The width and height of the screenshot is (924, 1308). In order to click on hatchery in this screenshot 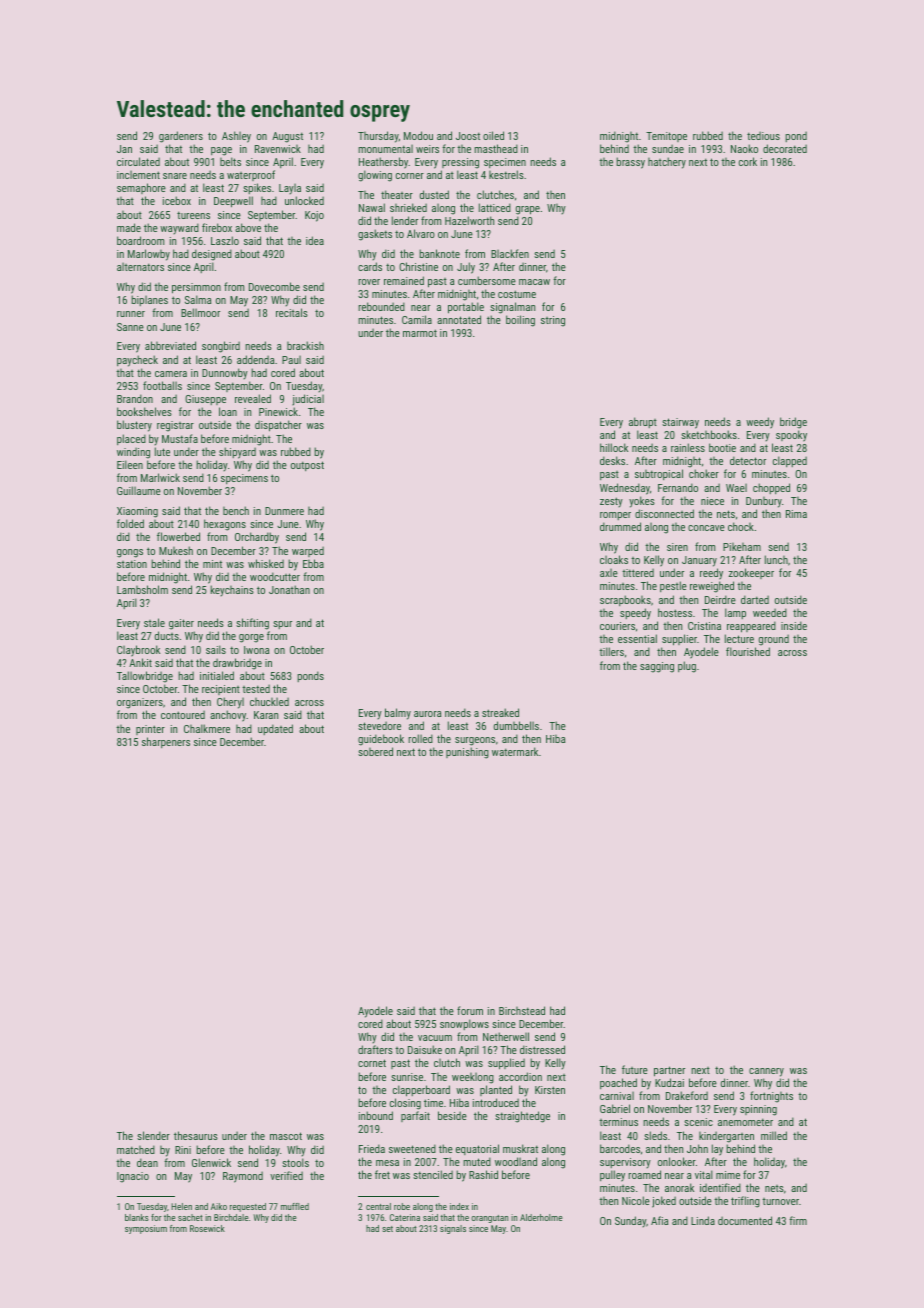, I will do `click(667, 163)`.
